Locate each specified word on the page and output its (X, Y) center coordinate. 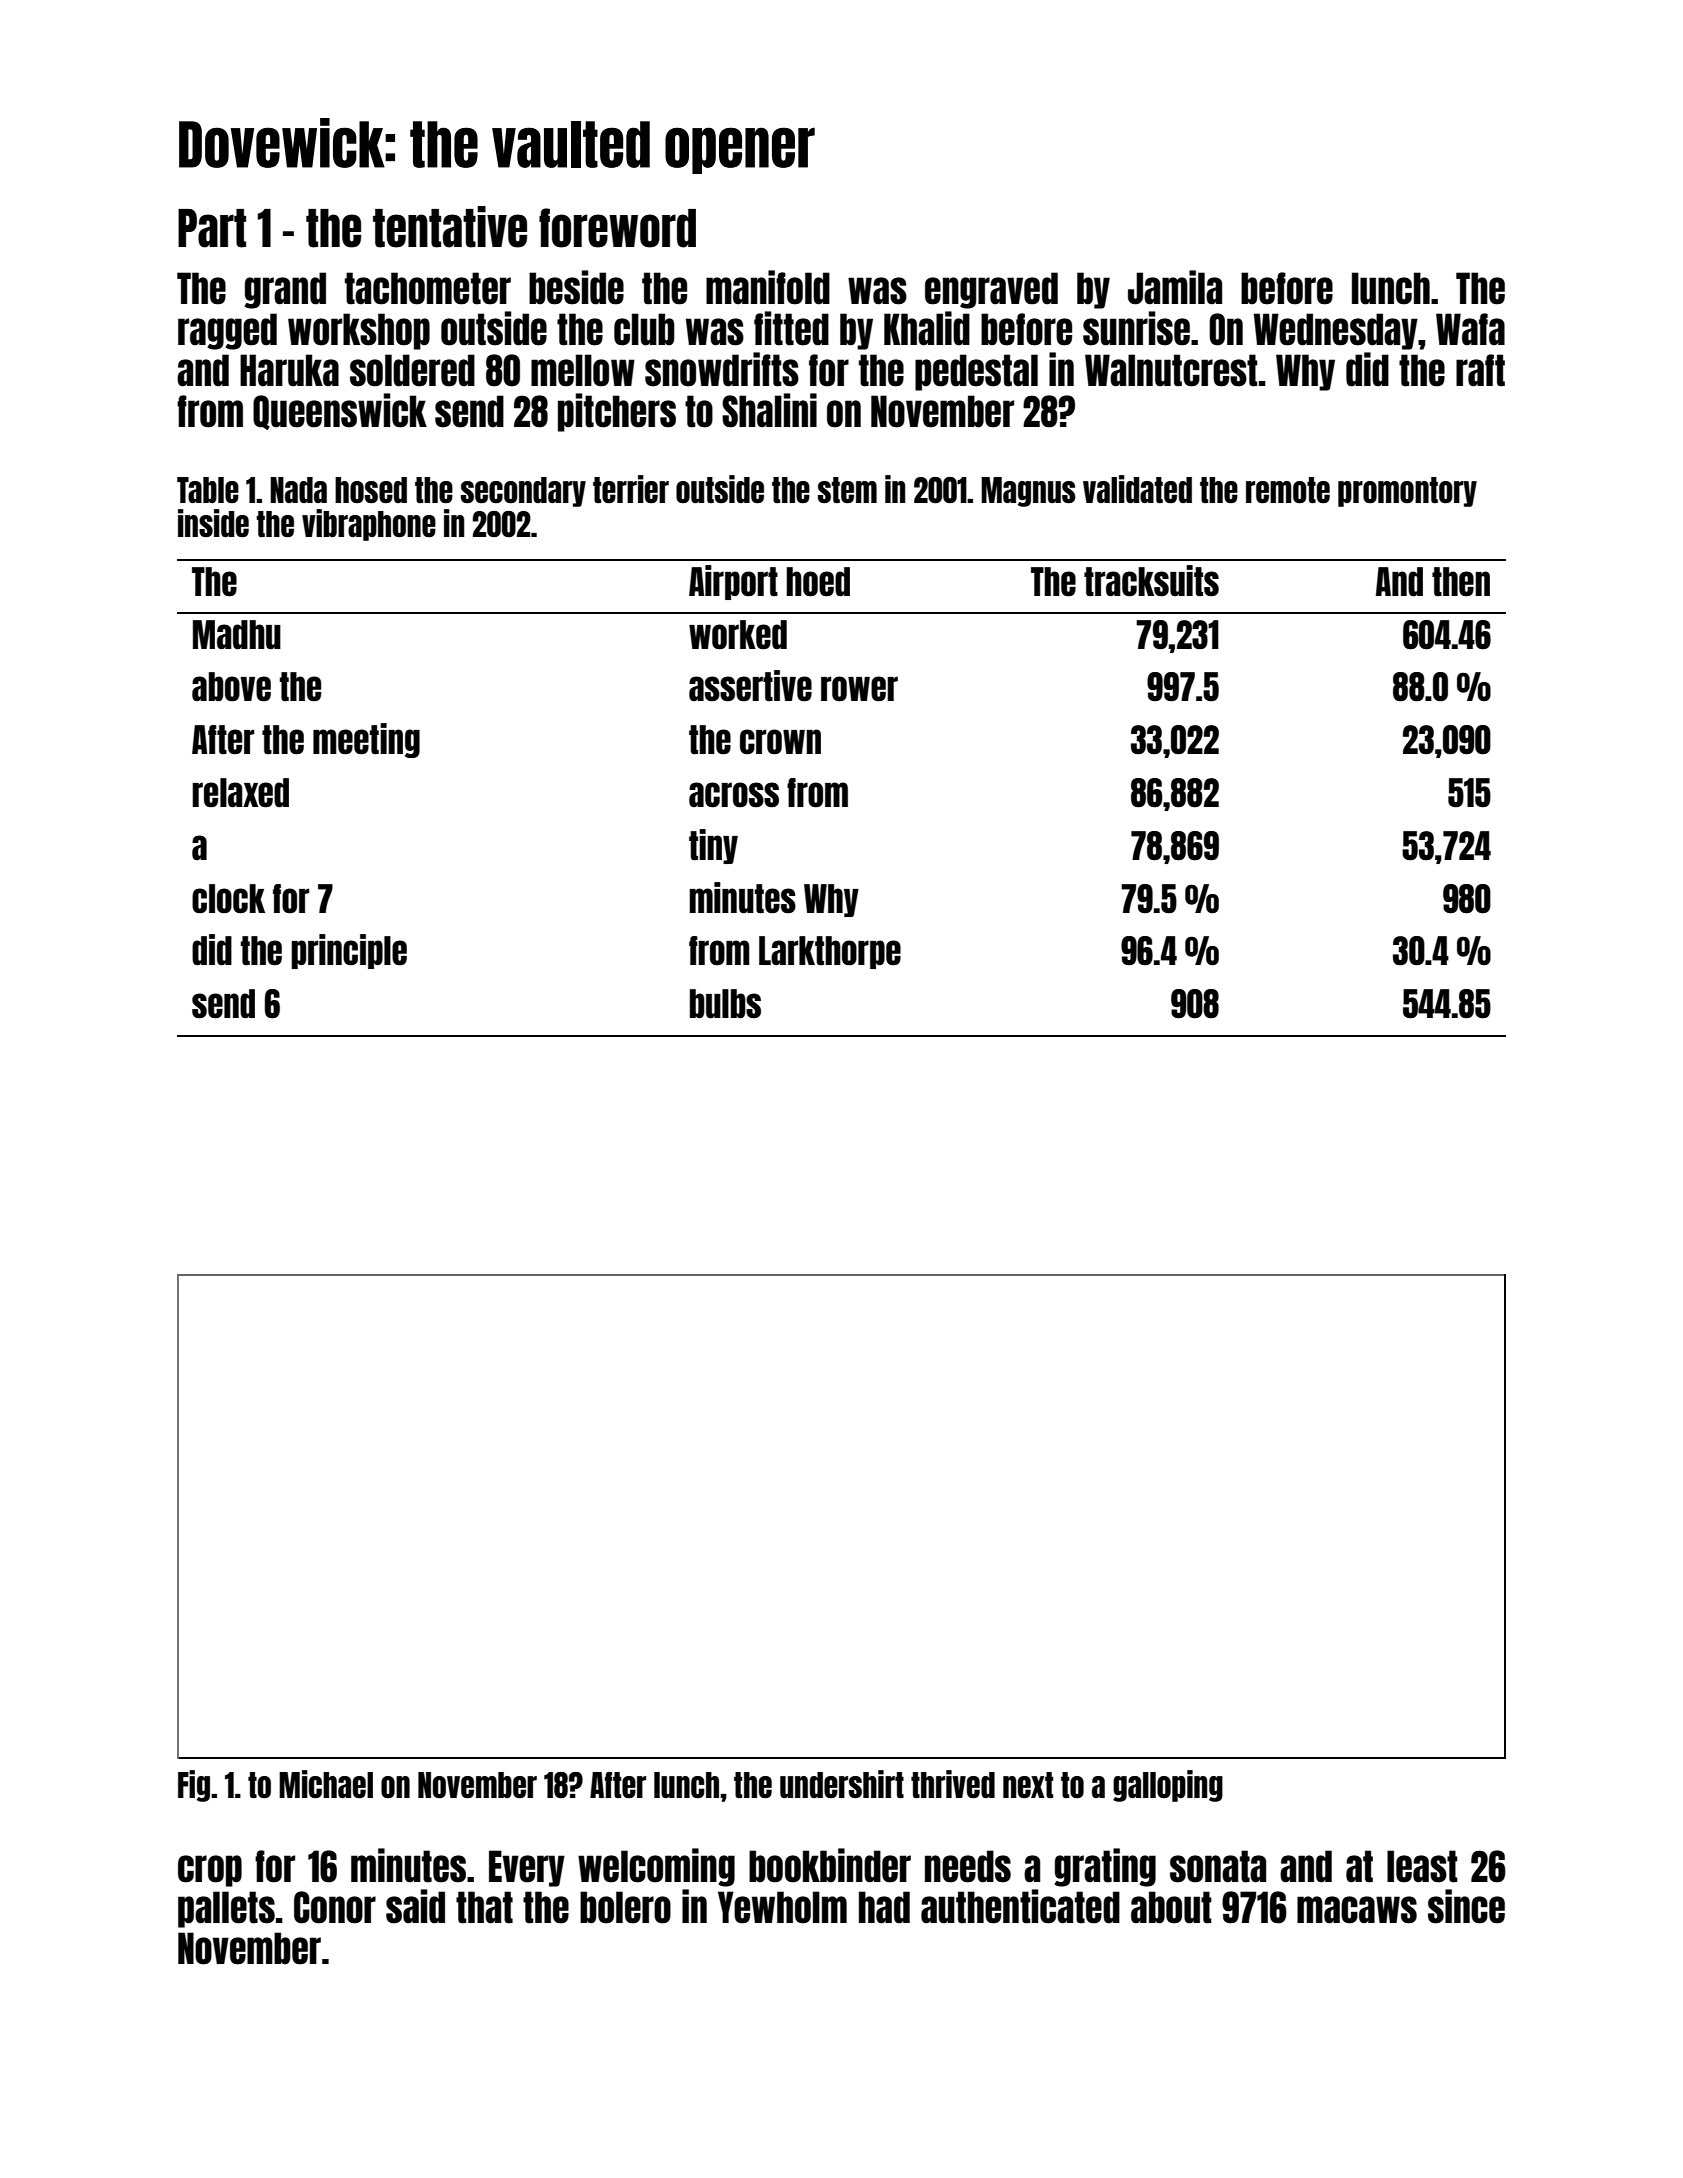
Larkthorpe (830, 952)
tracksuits (1151, 581)
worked (738, 635)
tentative (450, 227)
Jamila (1175, 287)
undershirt (842, 1784)
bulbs (725, 1004)
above (231, 687)
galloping (1168, 1786)
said (415, 1906)
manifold (768, 287)
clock (228, 899)
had (884, 1907)
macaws (1357, 1910)
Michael (326, 1784)
